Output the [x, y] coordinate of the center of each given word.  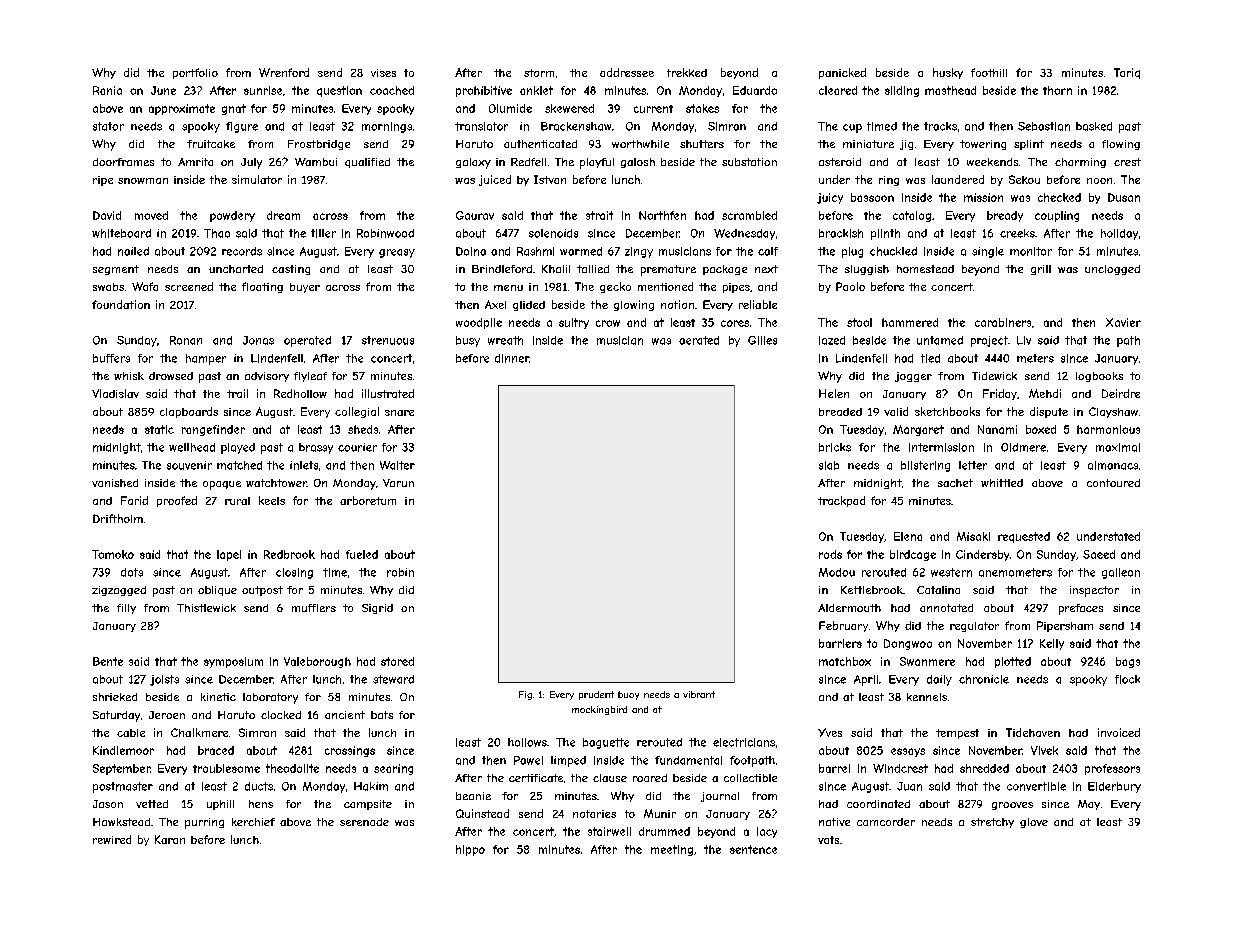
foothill [989, 72]
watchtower [276, 483]
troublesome [226, 768]
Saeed [1099, 554]
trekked [687, 72]
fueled [362, 554]
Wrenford [284, 72]
